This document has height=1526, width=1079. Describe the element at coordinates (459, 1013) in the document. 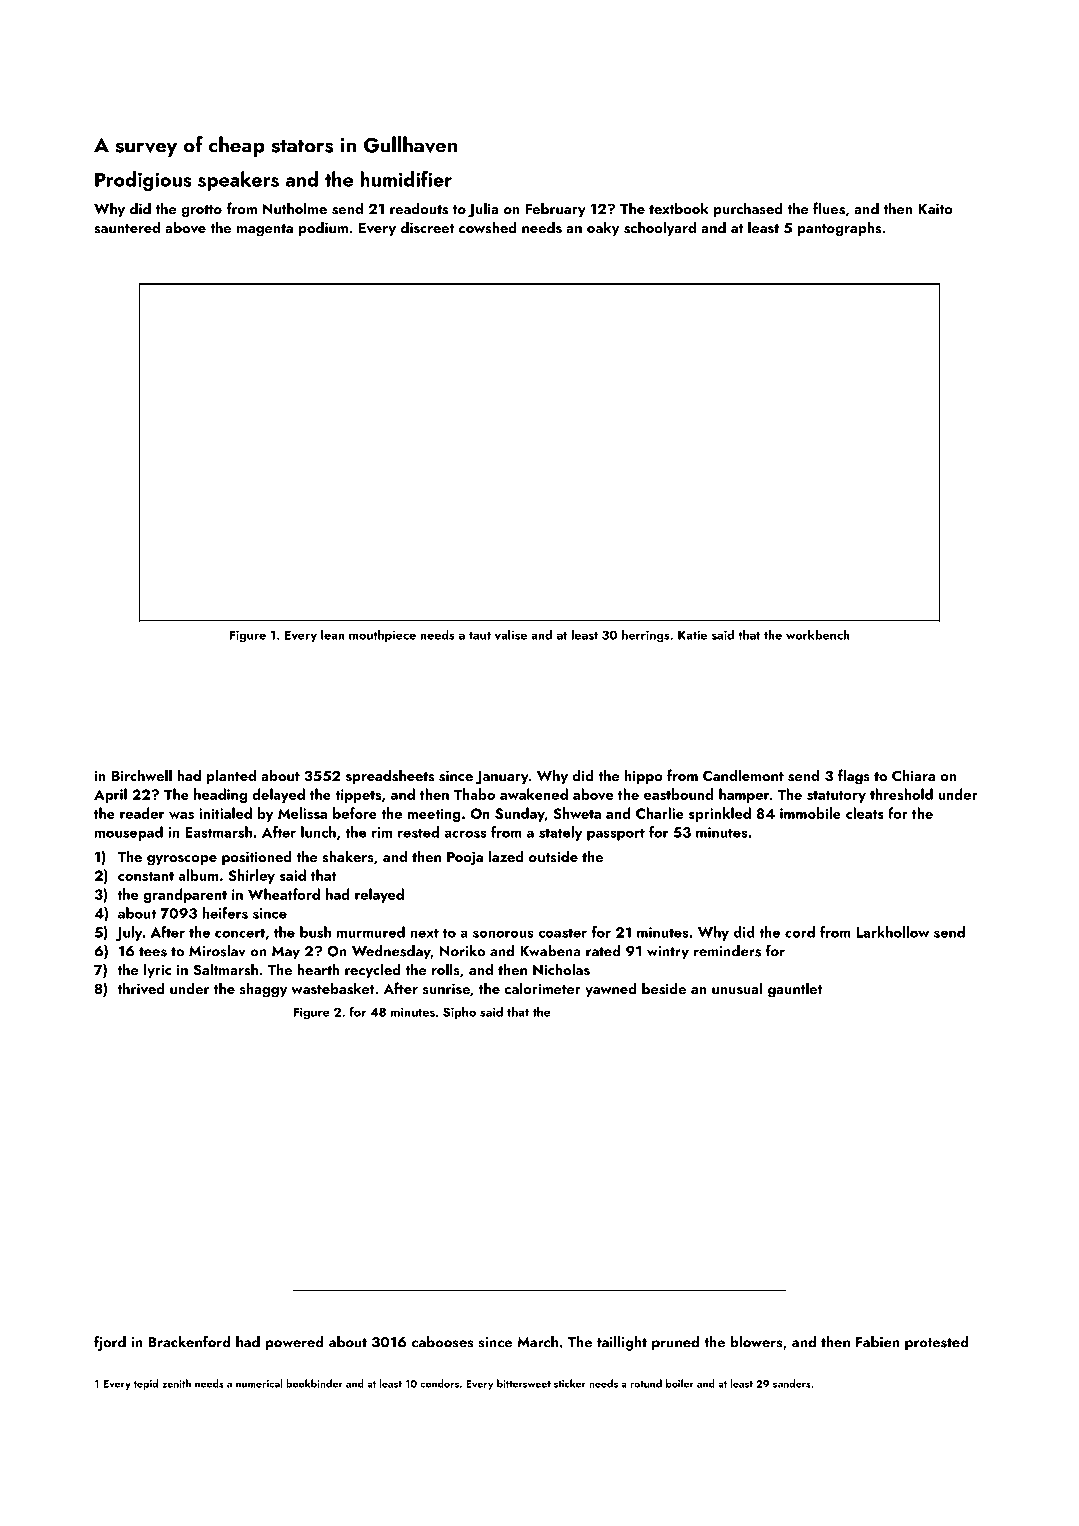

I see `Sipho` at that location.
